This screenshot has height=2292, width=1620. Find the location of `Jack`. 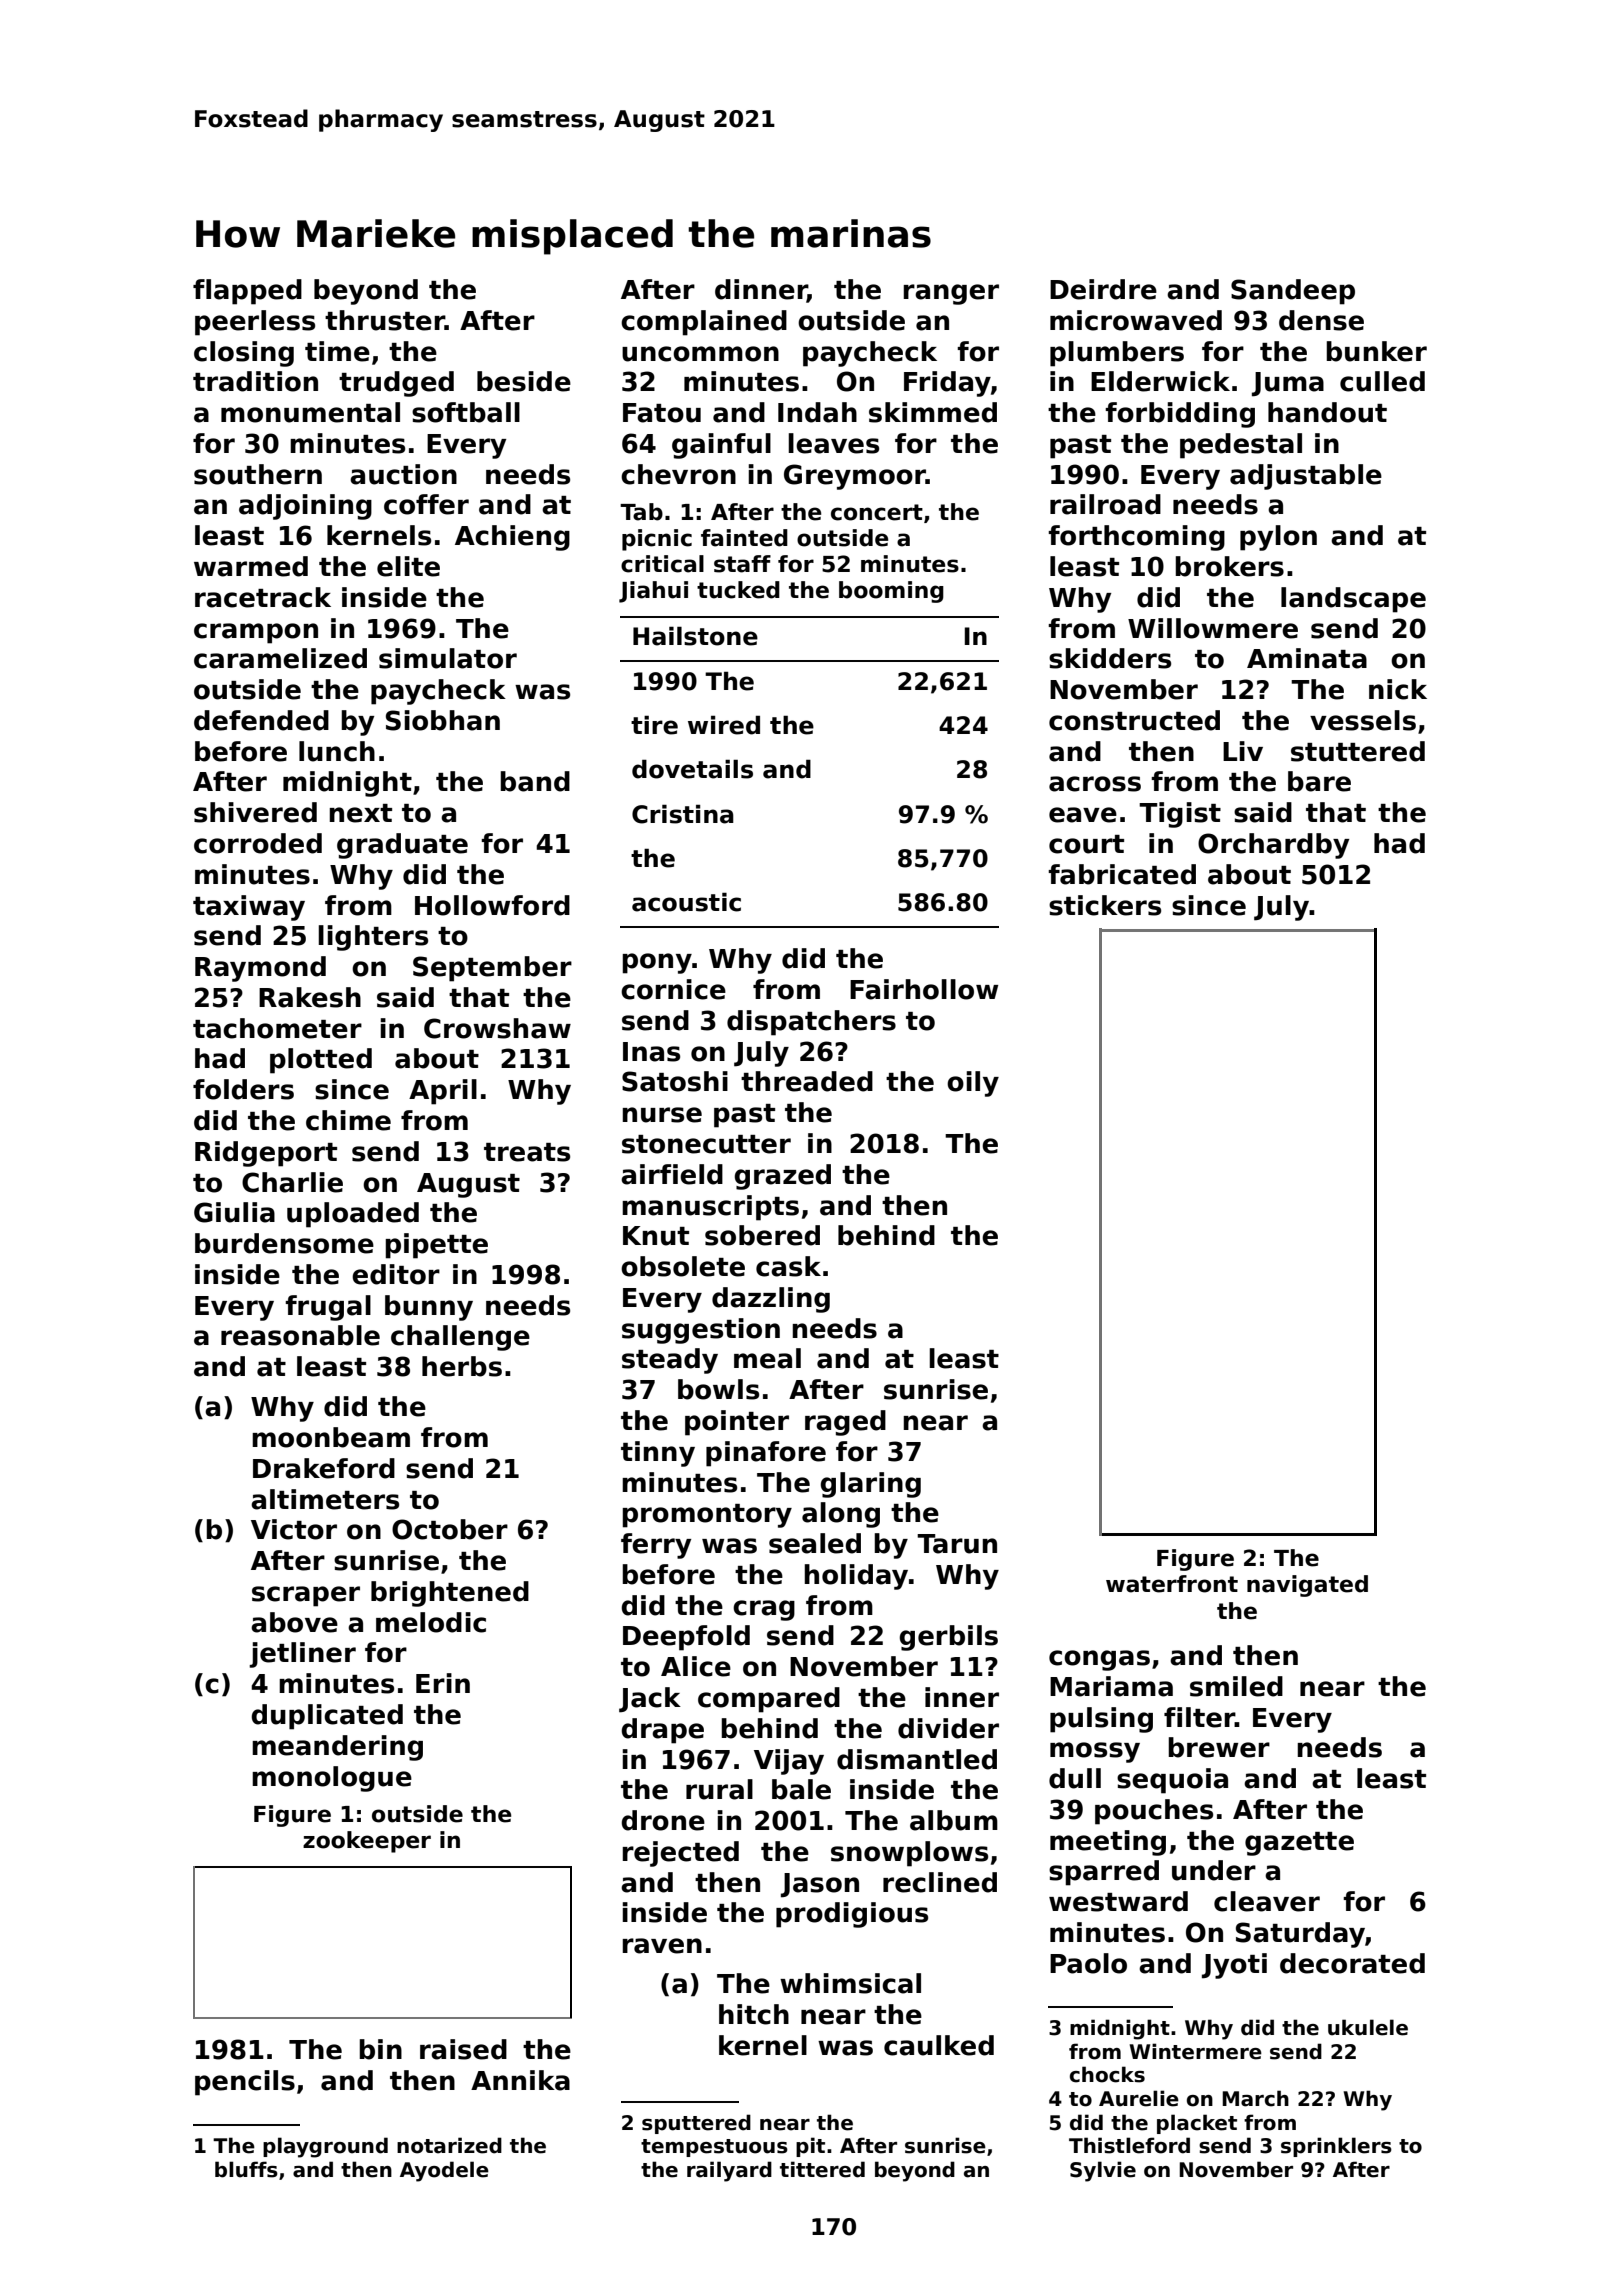

Jack is located at coordinates (650, 1700).
